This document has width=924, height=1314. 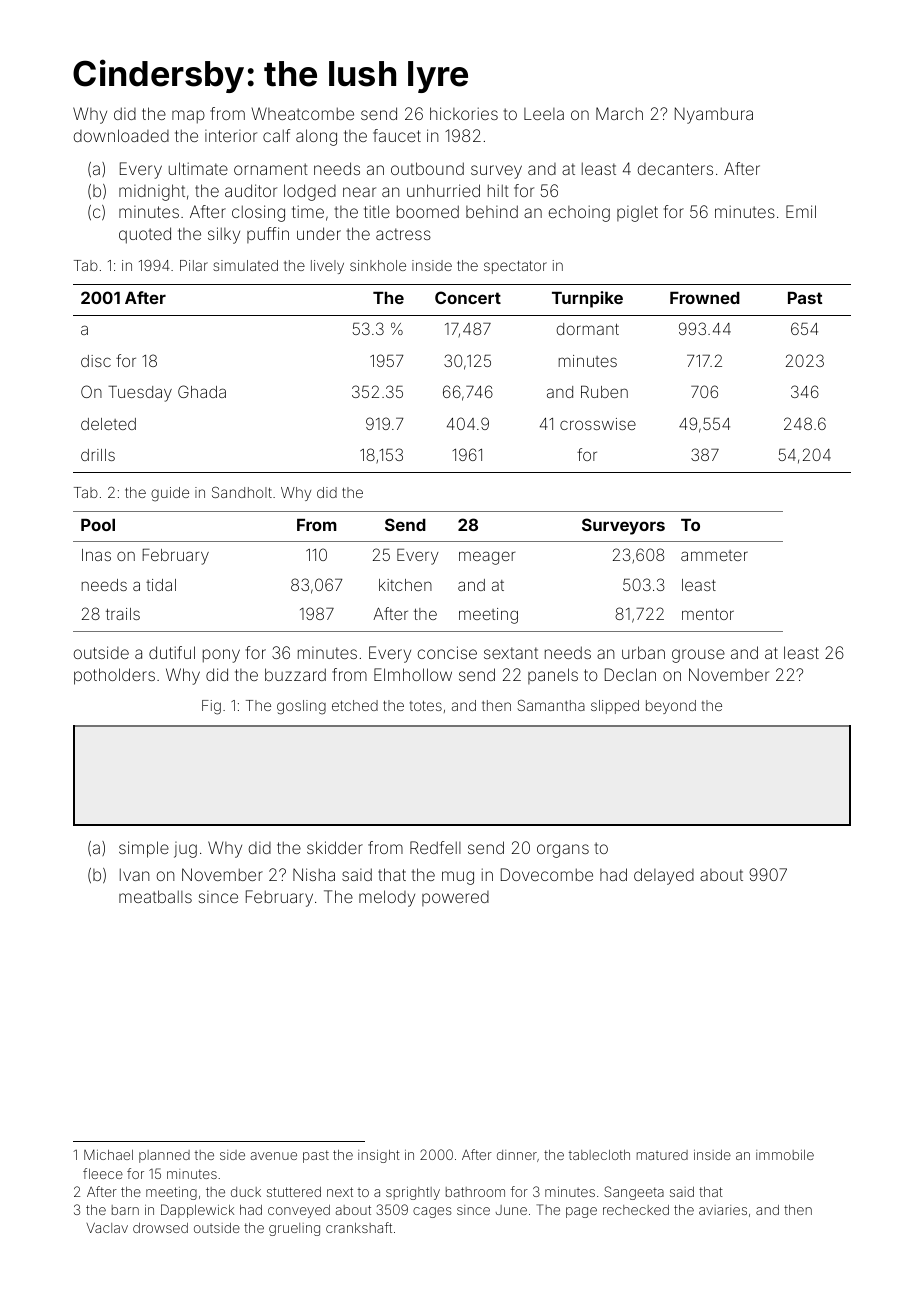 What do you see at coordinates (405, 585) in the document?
I see `kitchen` at bounding box center [405, 585].
